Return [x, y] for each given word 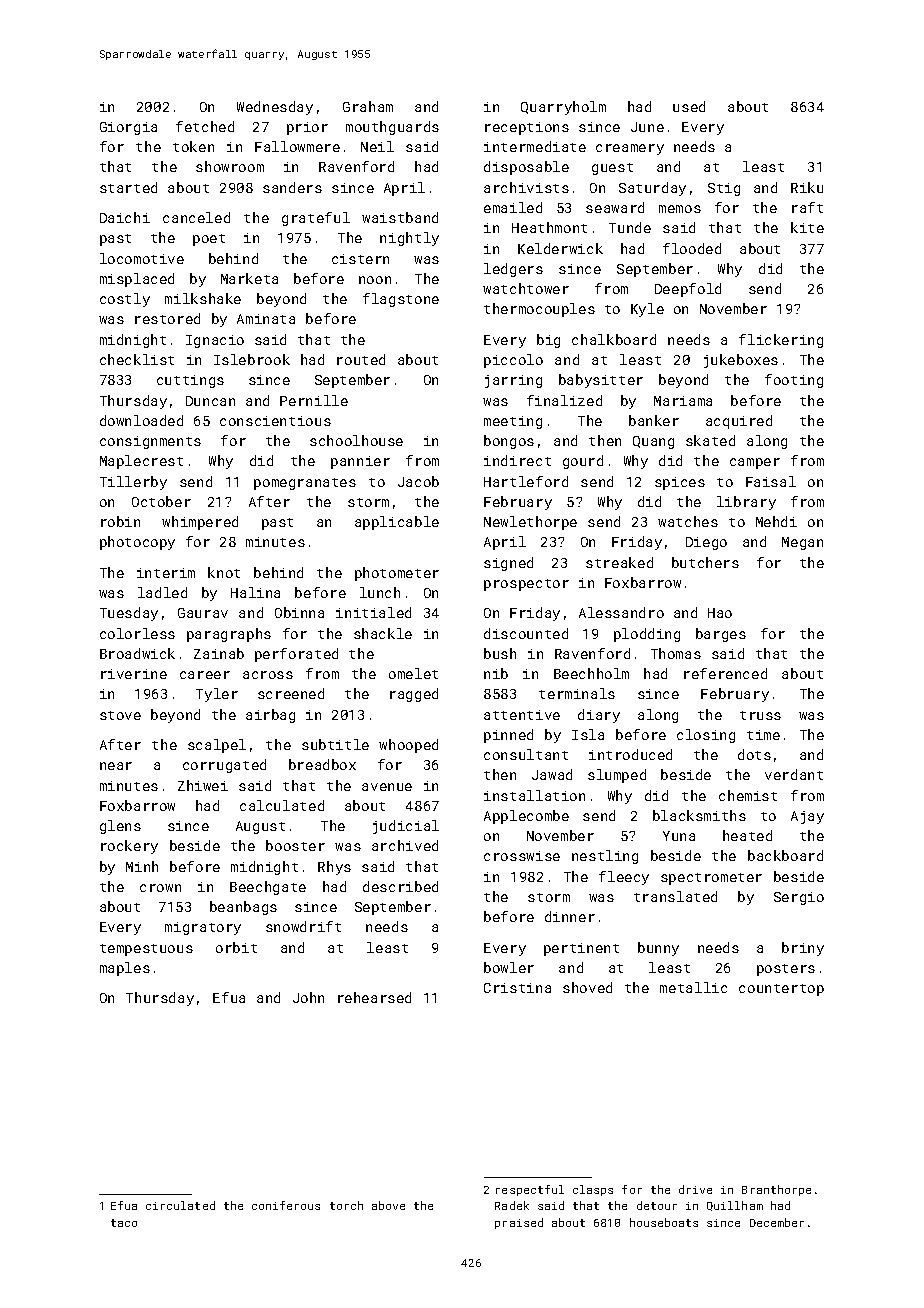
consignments [150, 442]
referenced [725, 673]
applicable [397, 523]
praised [519, 1223]
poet [209, 240]
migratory [203, 928]
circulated [180, 1205]
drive [695, 1189]
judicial [406, 827]
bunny [658, 949]
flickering [781, 341]
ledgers [513, 270]
